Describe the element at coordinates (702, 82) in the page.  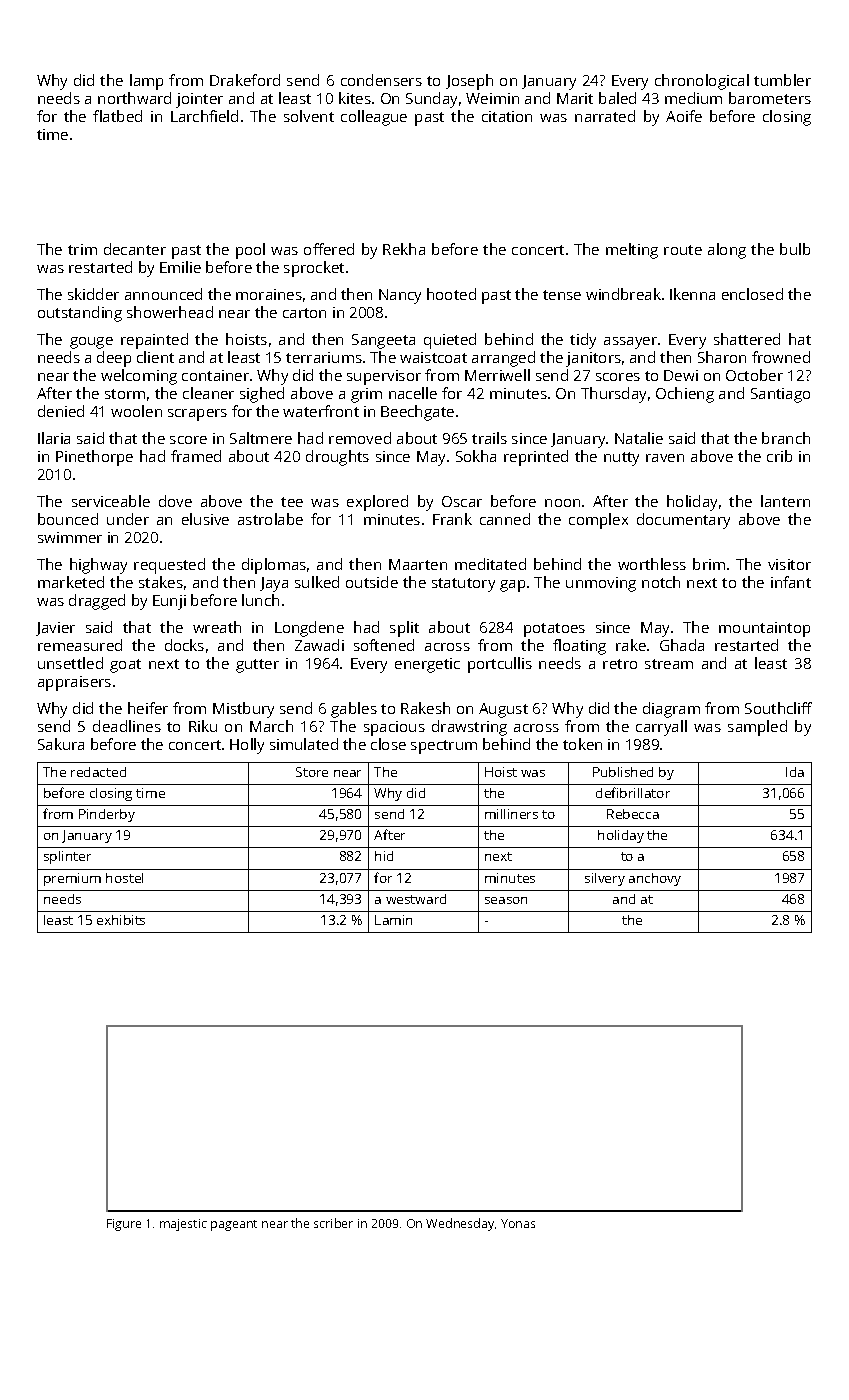
I see `chronological` at that location.
